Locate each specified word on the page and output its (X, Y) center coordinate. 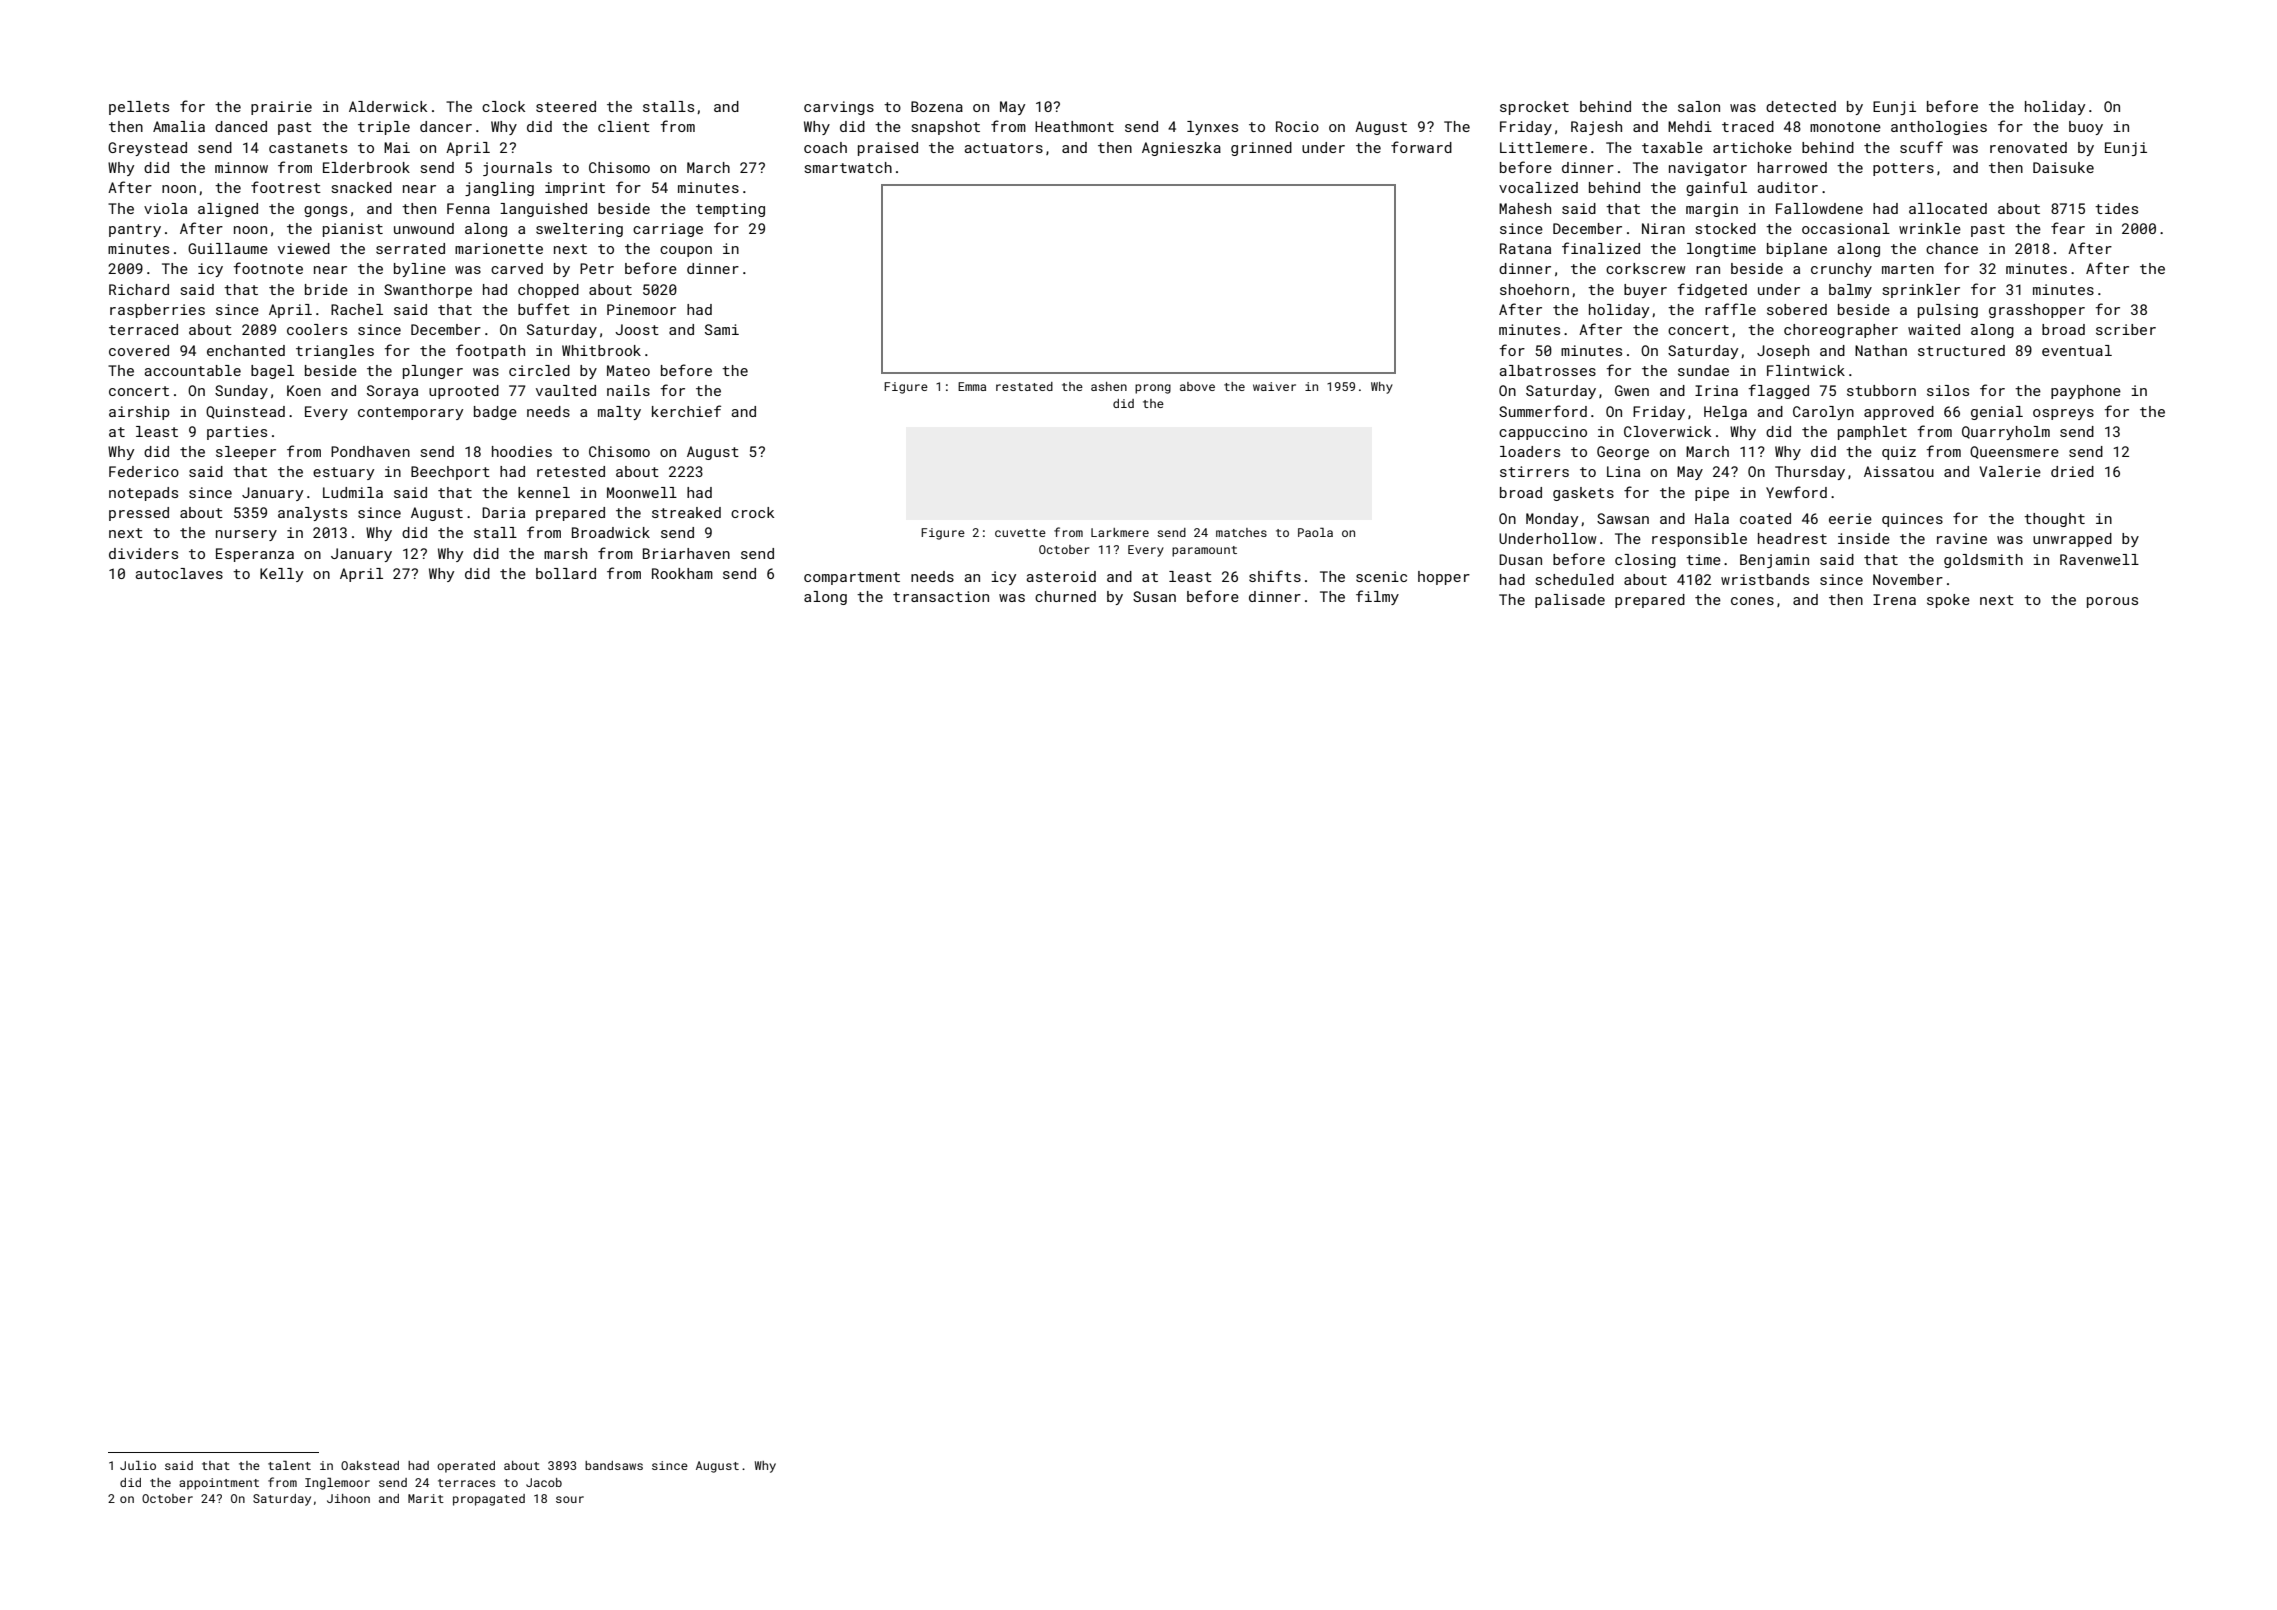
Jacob (544, 1482)
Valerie (2010, 471)
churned (1065, 596)
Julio (138, 1465)
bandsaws (614, 1465)
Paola (1315, 532)
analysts (312, 514)
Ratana (1525, 248)
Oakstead (370, 1465)
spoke (1948, 601)
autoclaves (179, 573)
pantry (135, 230)
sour (570, 1499)
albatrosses (1547, 370)
